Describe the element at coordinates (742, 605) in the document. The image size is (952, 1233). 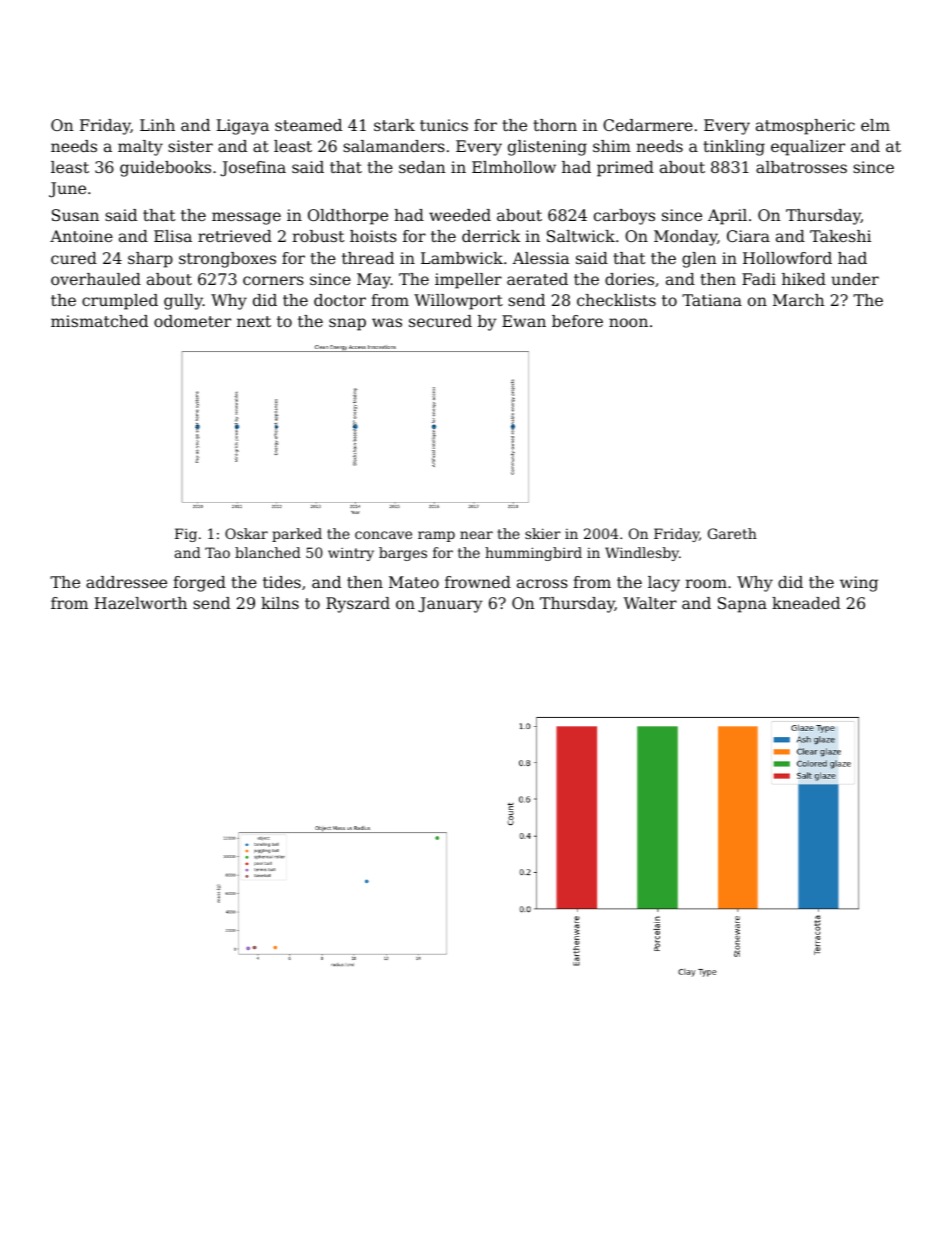
I see `Sapna` at that location.
